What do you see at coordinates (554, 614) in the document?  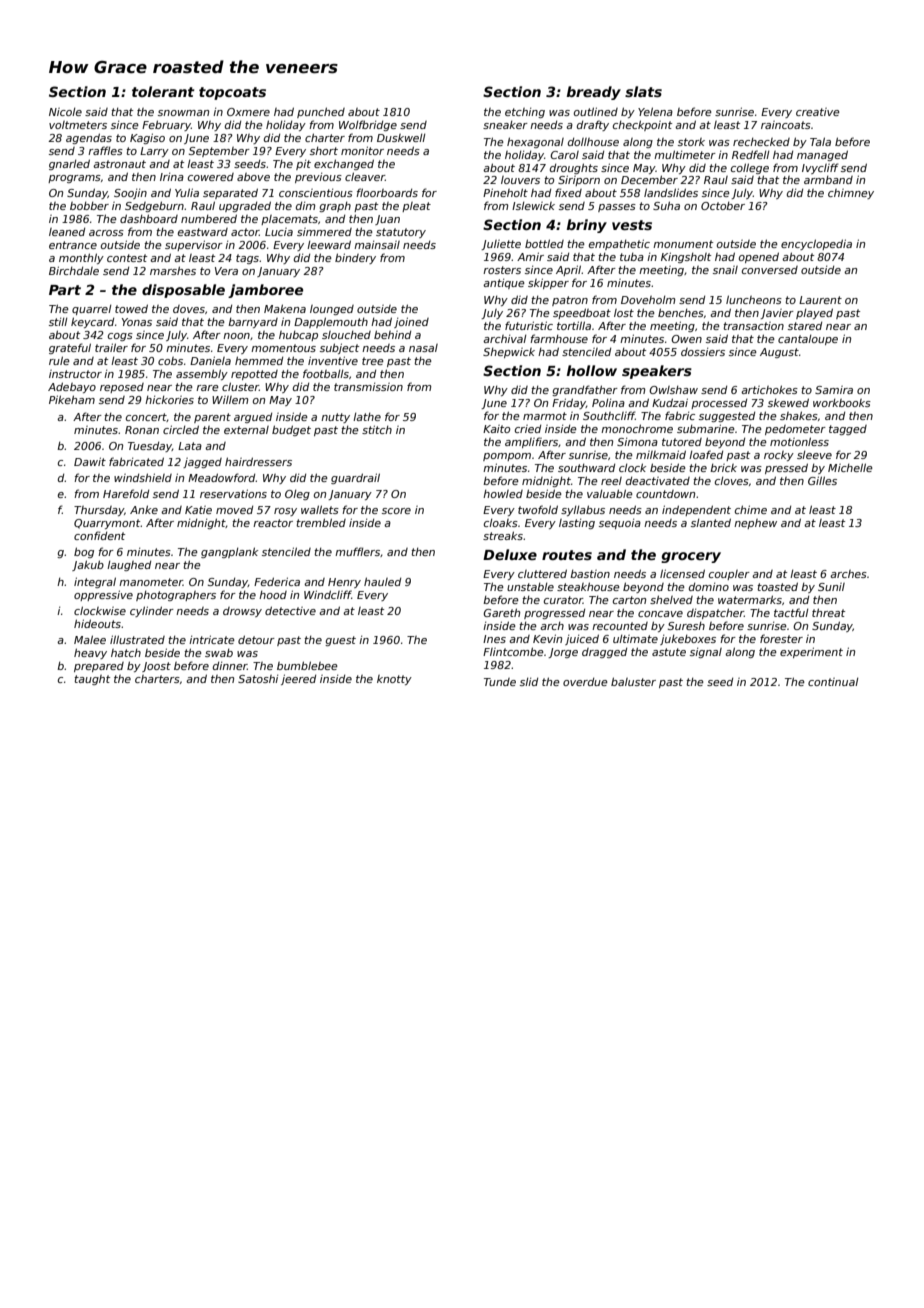 I see `progressed` at bounding box center [554, 614].
